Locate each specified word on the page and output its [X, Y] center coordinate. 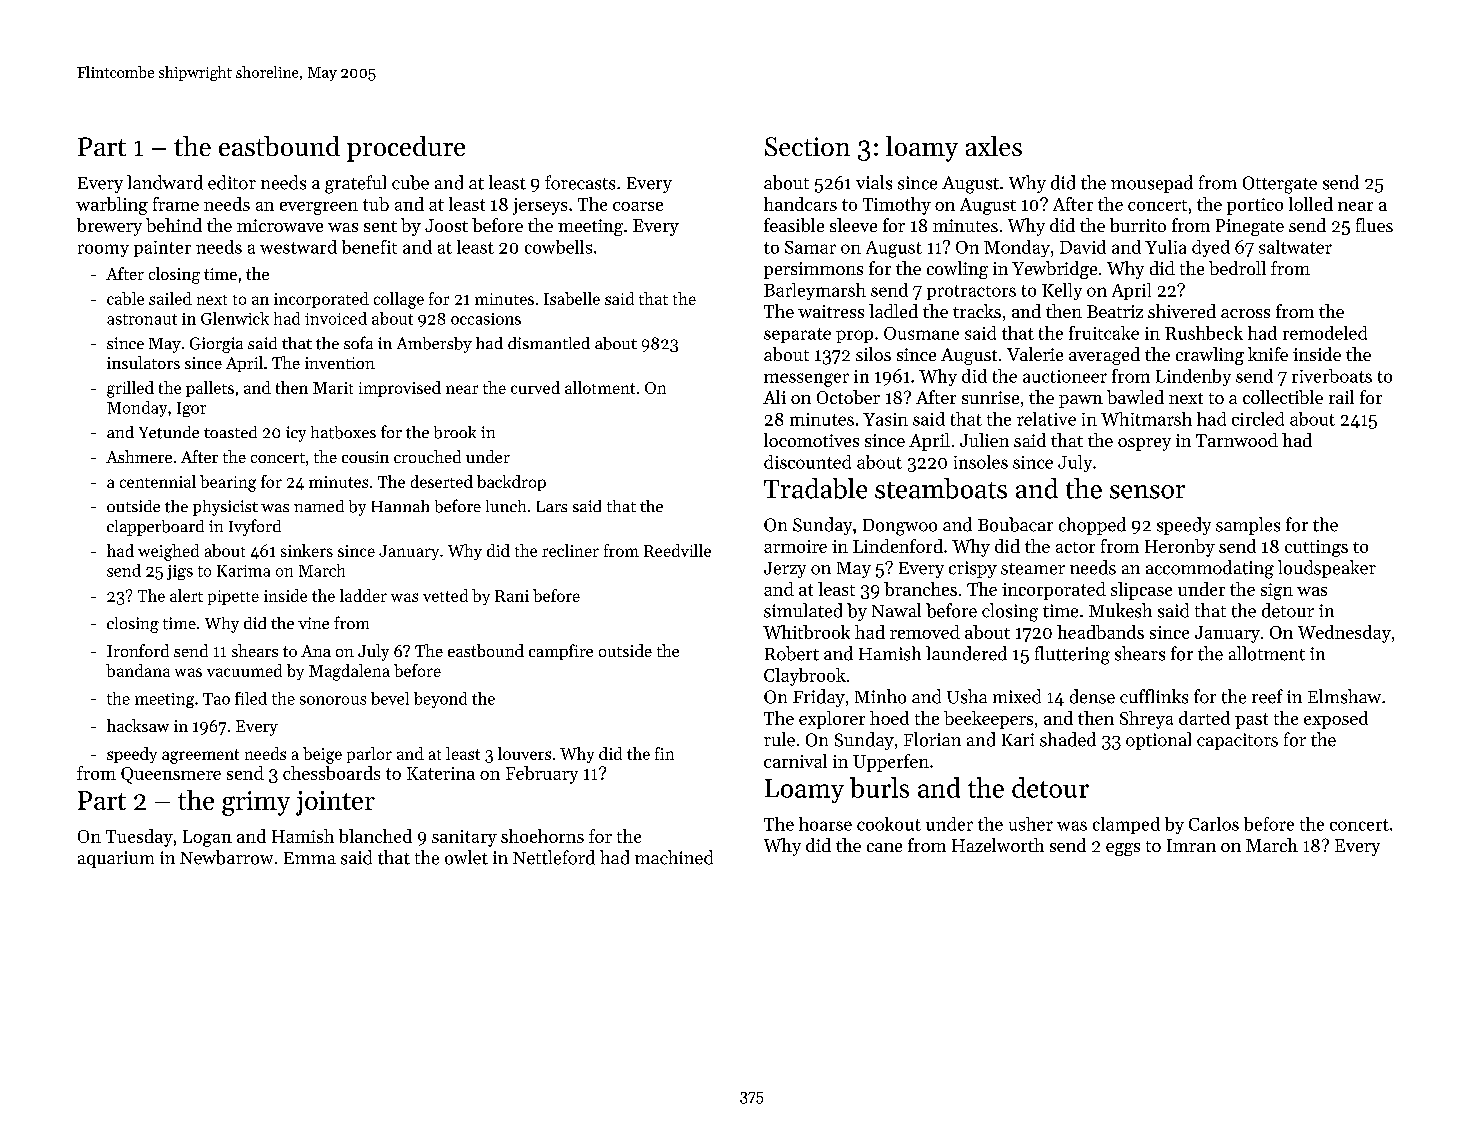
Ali [774, 397]
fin [664, 753]
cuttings [1316, 548]
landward [165, 182]
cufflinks [1154, 696]
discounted [807, 462]
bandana [138, 670]
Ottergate [1280, 185]
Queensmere [171, 775]
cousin [365, 457]
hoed [889, 718]
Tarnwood [1237, 440]
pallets [210, 389]
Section [807, 146]
